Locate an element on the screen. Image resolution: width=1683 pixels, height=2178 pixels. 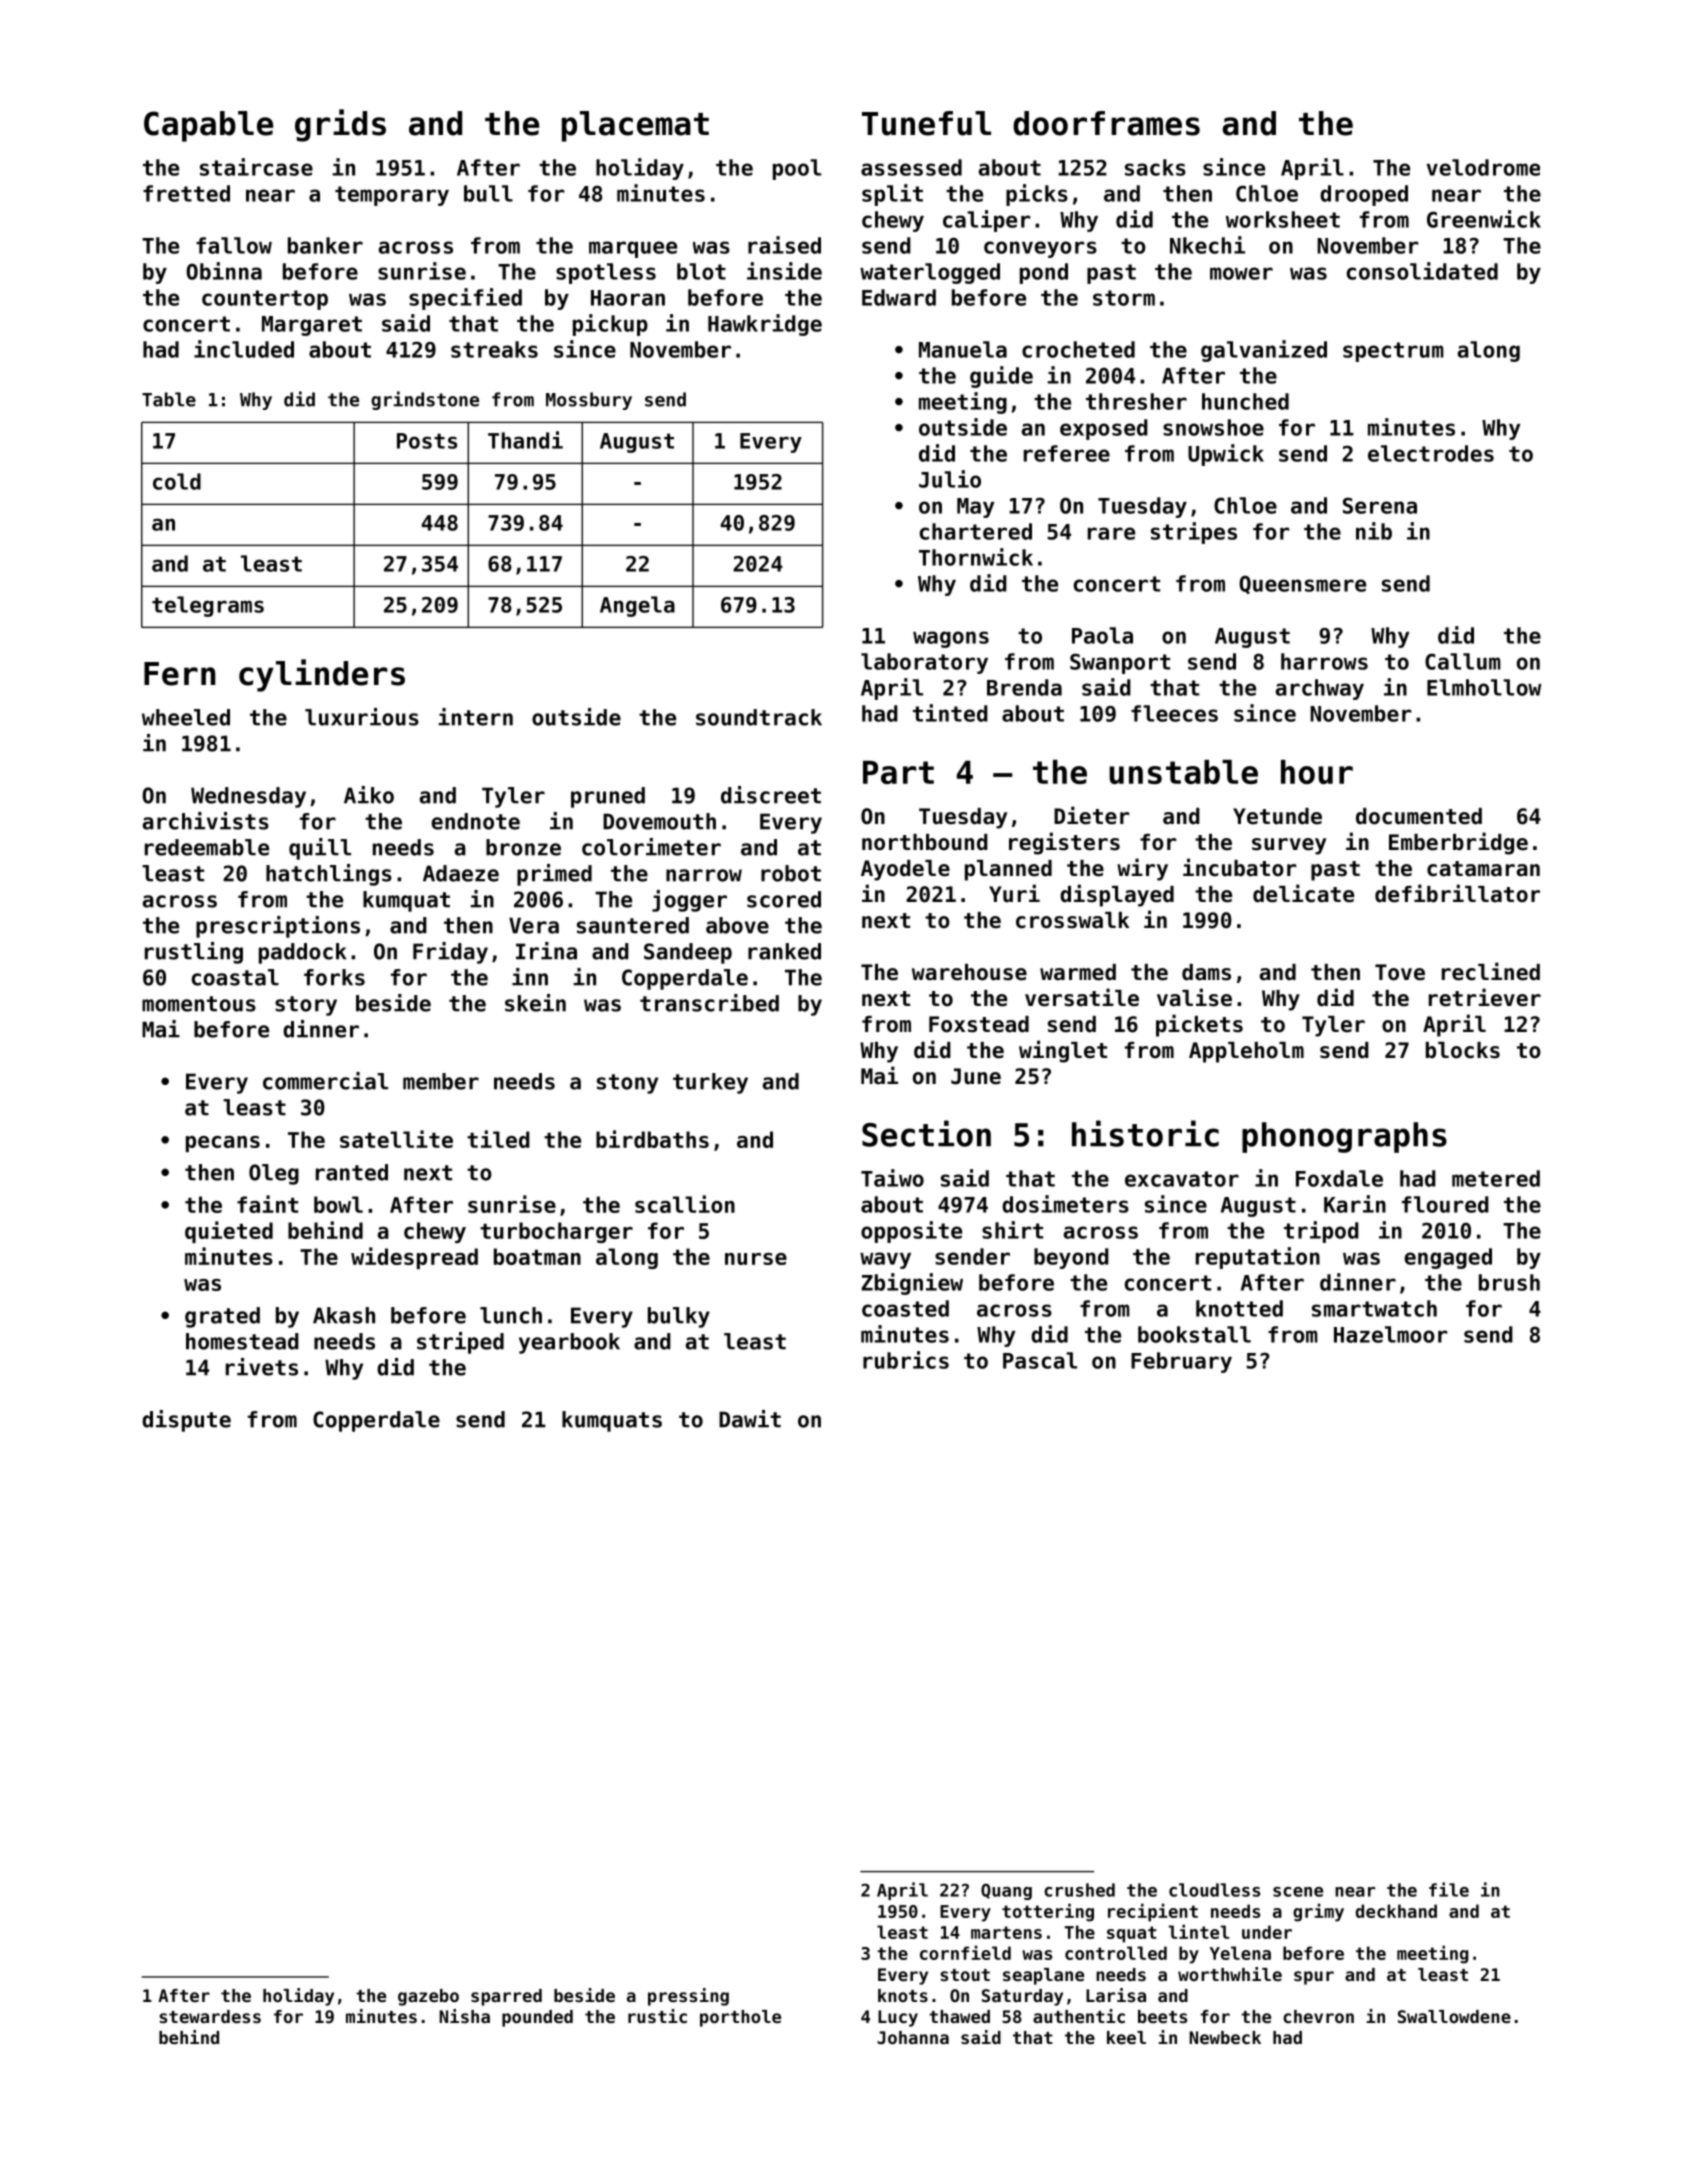
dispute is located at coordinates (186, 1421).
